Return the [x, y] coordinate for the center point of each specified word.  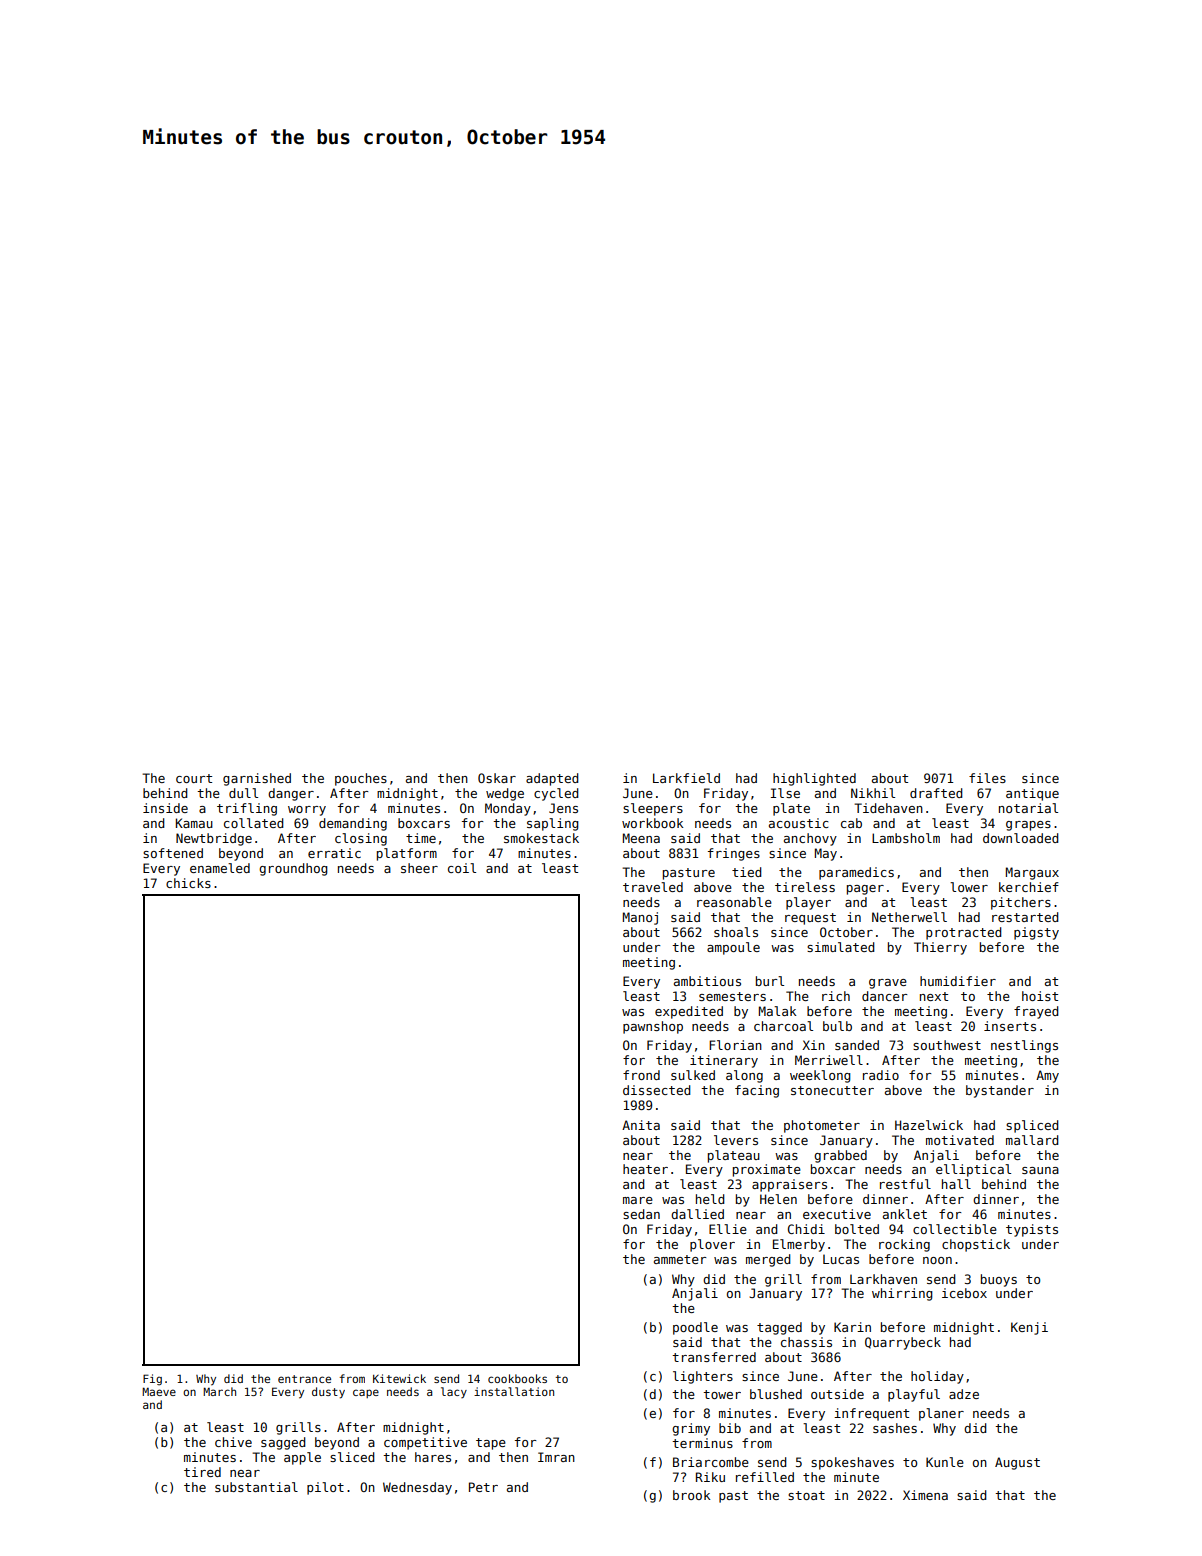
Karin [852, 1327]
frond [641, 1075]
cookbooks [517, 1378]
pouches [361, 779]
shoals [736, 932]
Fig [152, 1380]
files [987, 778]
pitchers [1021, 903]
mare [638, 1200]
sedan [641, 1214]
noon [937, 1260]
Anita [641, 1125]
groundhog [293, 869]
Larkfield [686, 778]
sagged [283, 1443]
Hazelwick [929, 1125]
